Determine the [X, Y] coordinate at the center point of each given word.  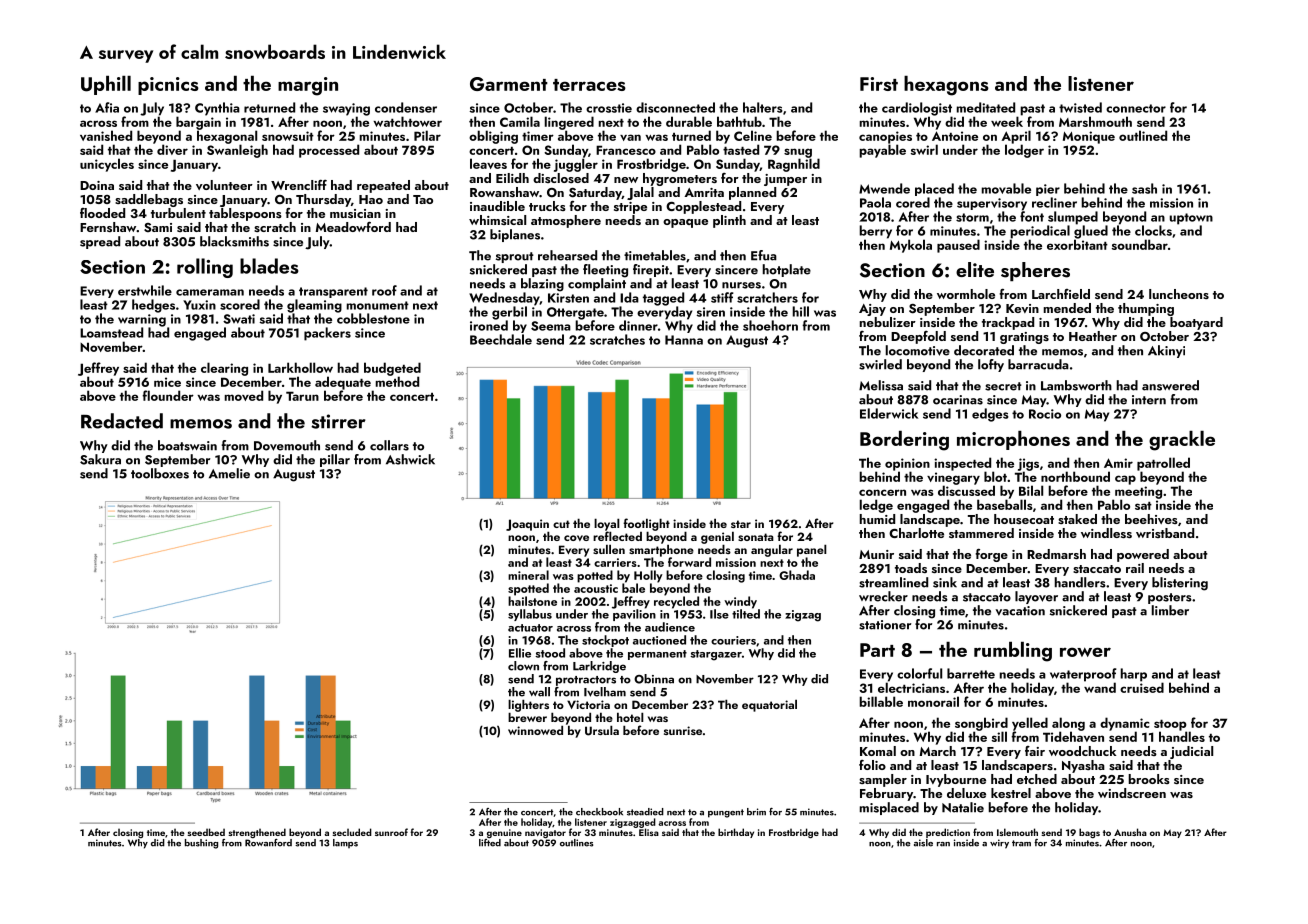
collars [389, 445]
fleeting [605, 271]
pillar [335, 460]
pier [1048, 190]
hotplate [787, 270]
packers [327, 334]
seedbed [206, 832]
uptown [1191, 219]
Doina [97, 185]
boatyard [1196, 323]
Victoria [588, 704]
